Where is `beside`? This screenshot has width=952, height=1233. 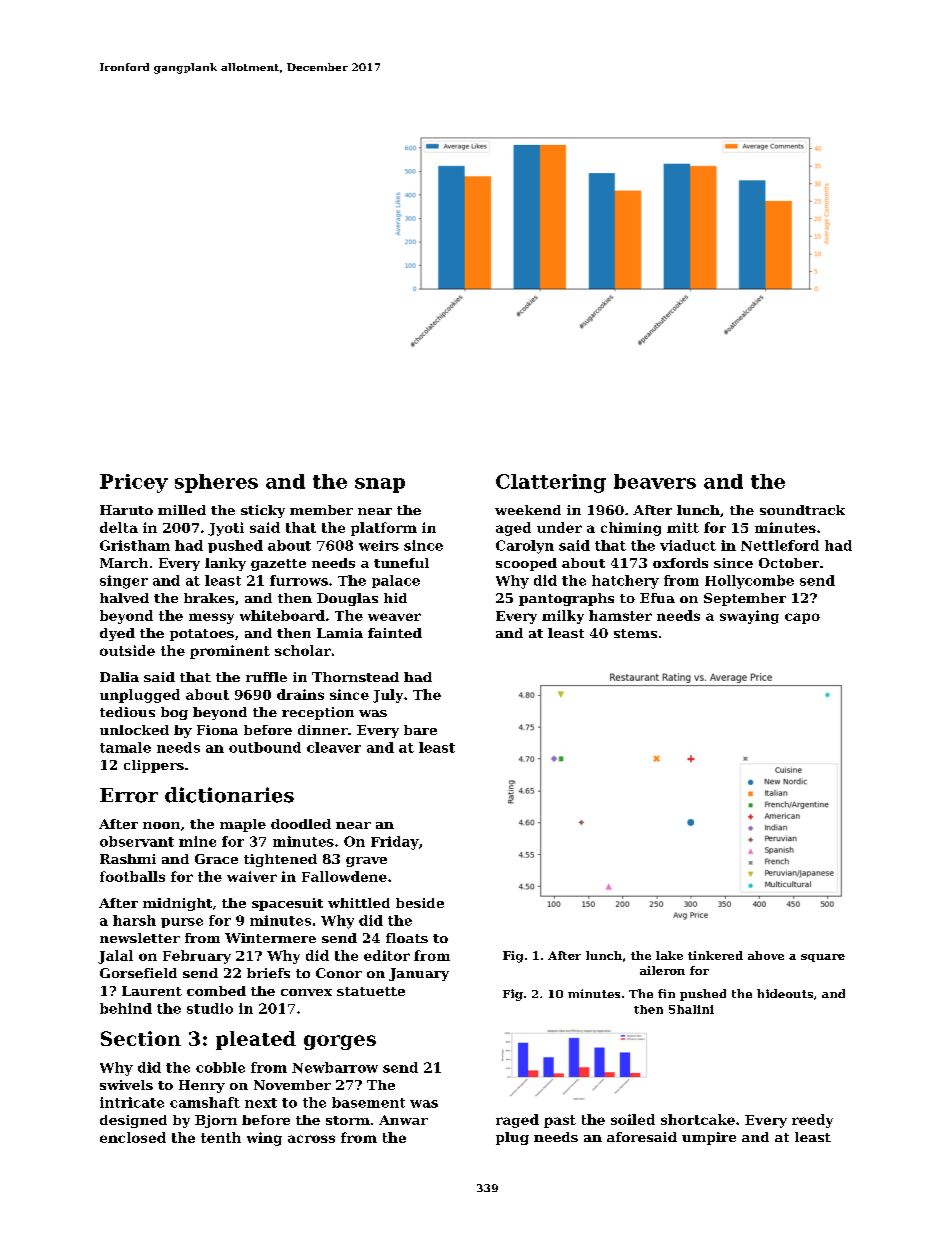
beside is located at coordinates (420, 903).
